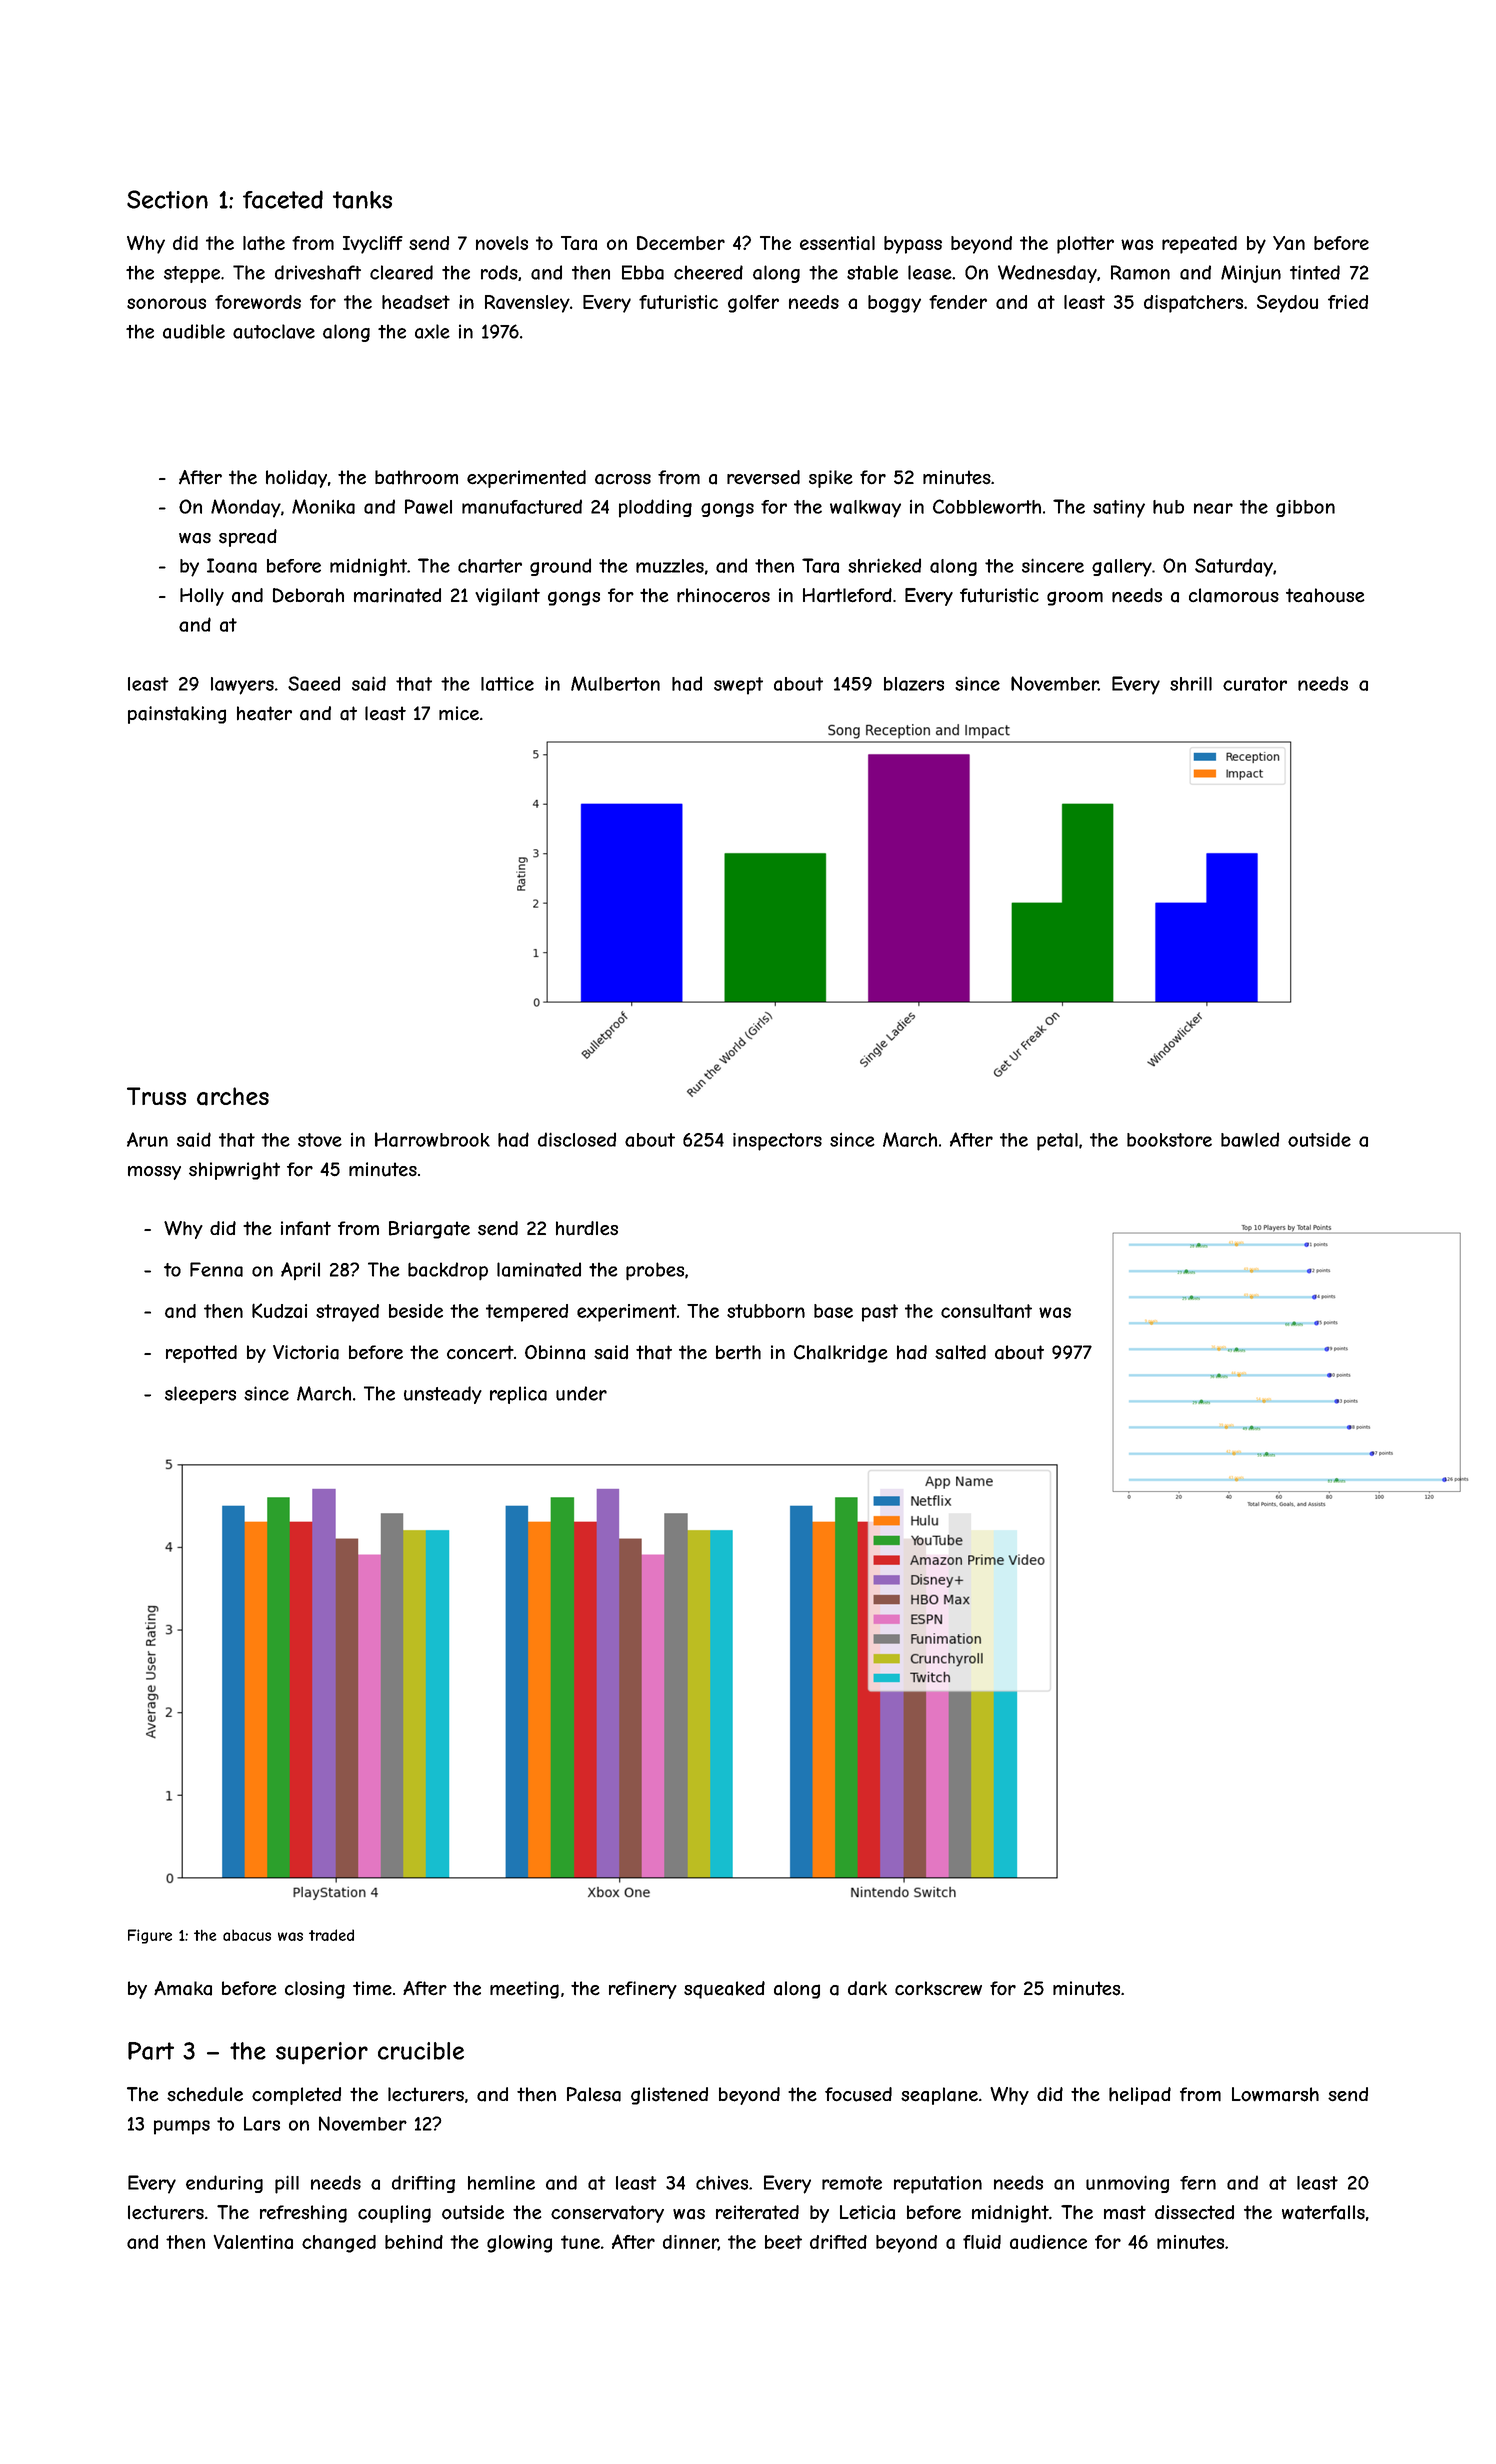  Describe the element at coordinates (831, 479) in the screenshot. I see `spike` at that location.
